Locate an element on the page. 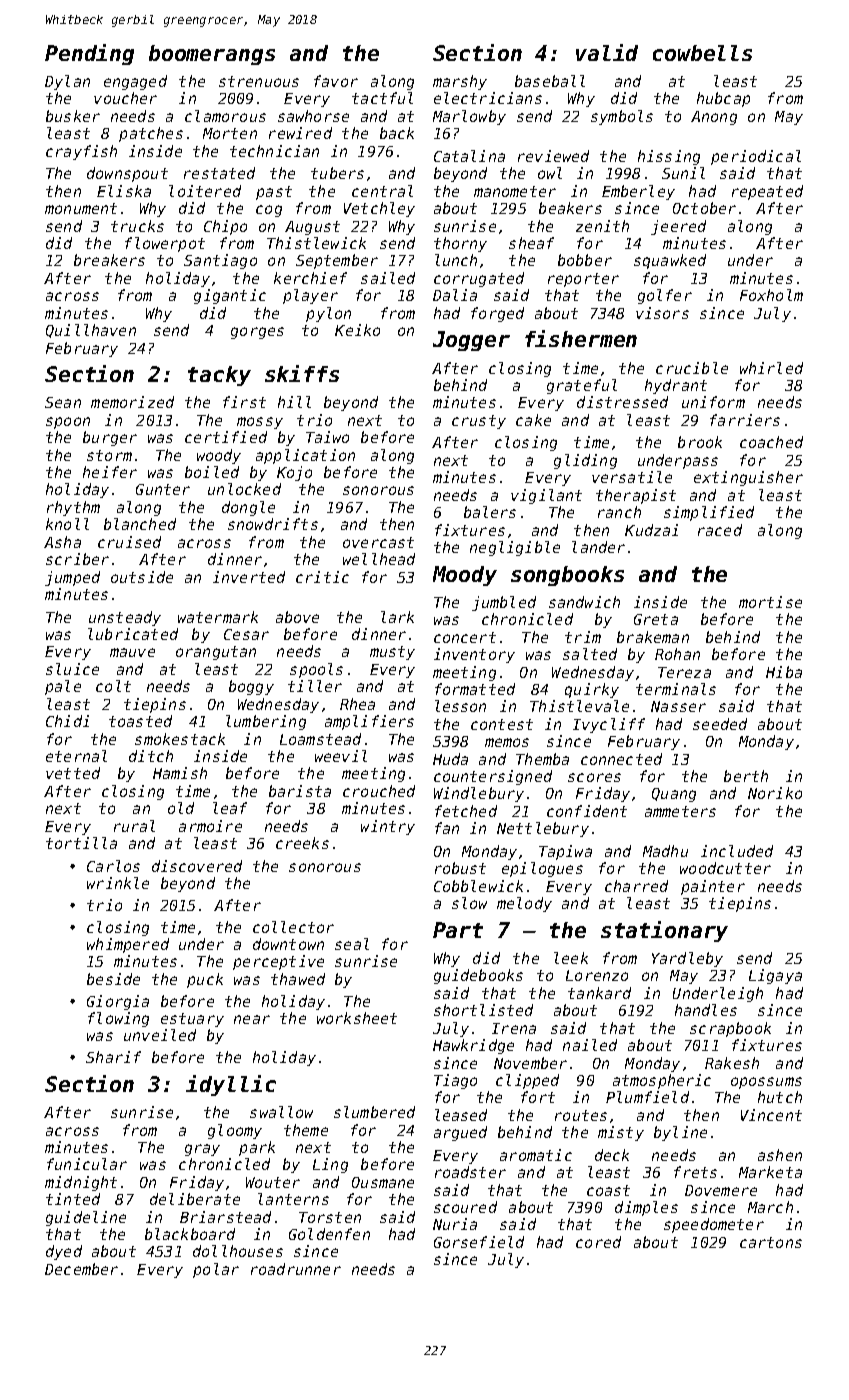  cowbells is located at coordinates (702, 53).
